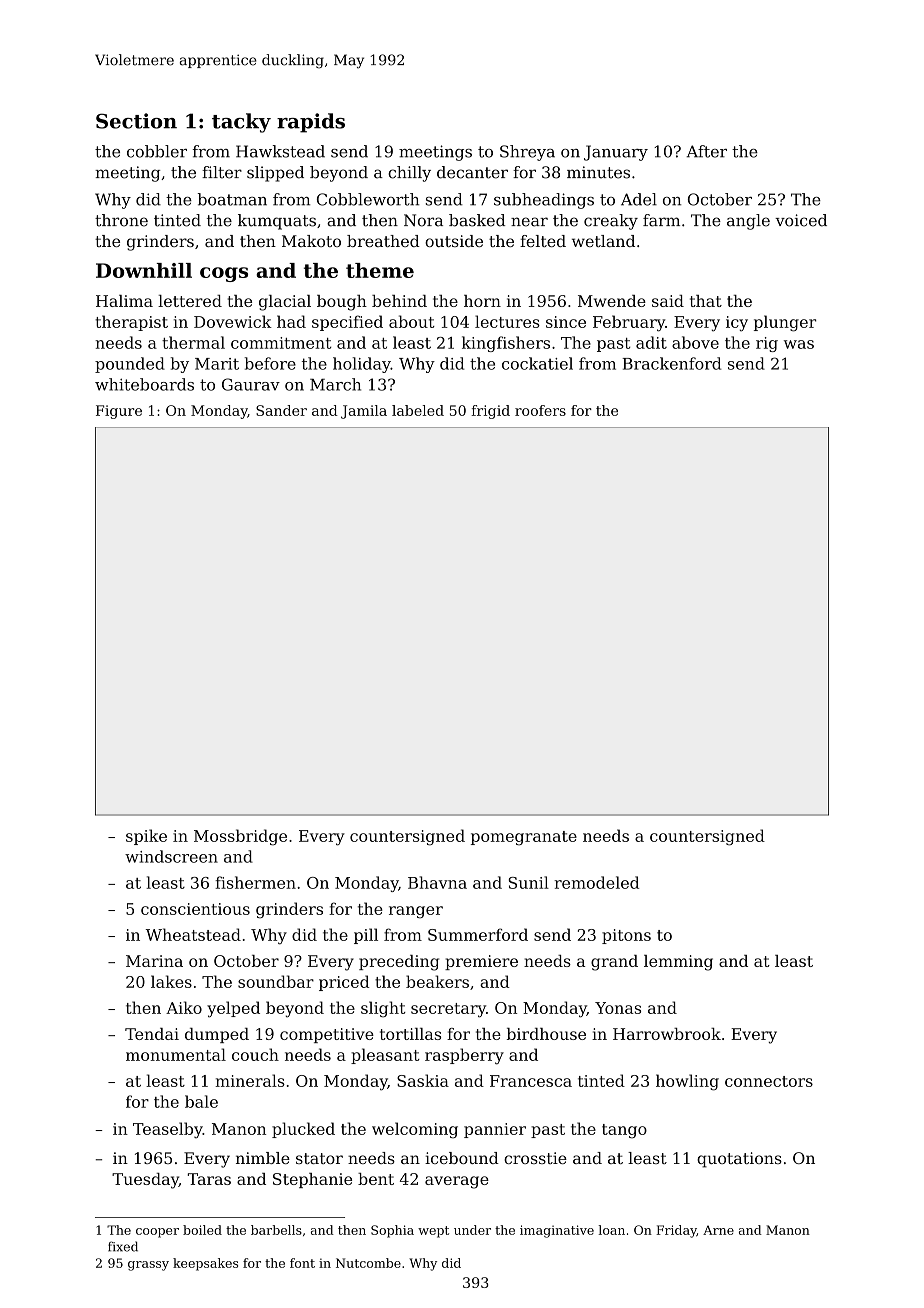 This page has height=1308, width=924. Describe the element at coordinates (524, 838) in the page. I see `pomegranate` at that location.
